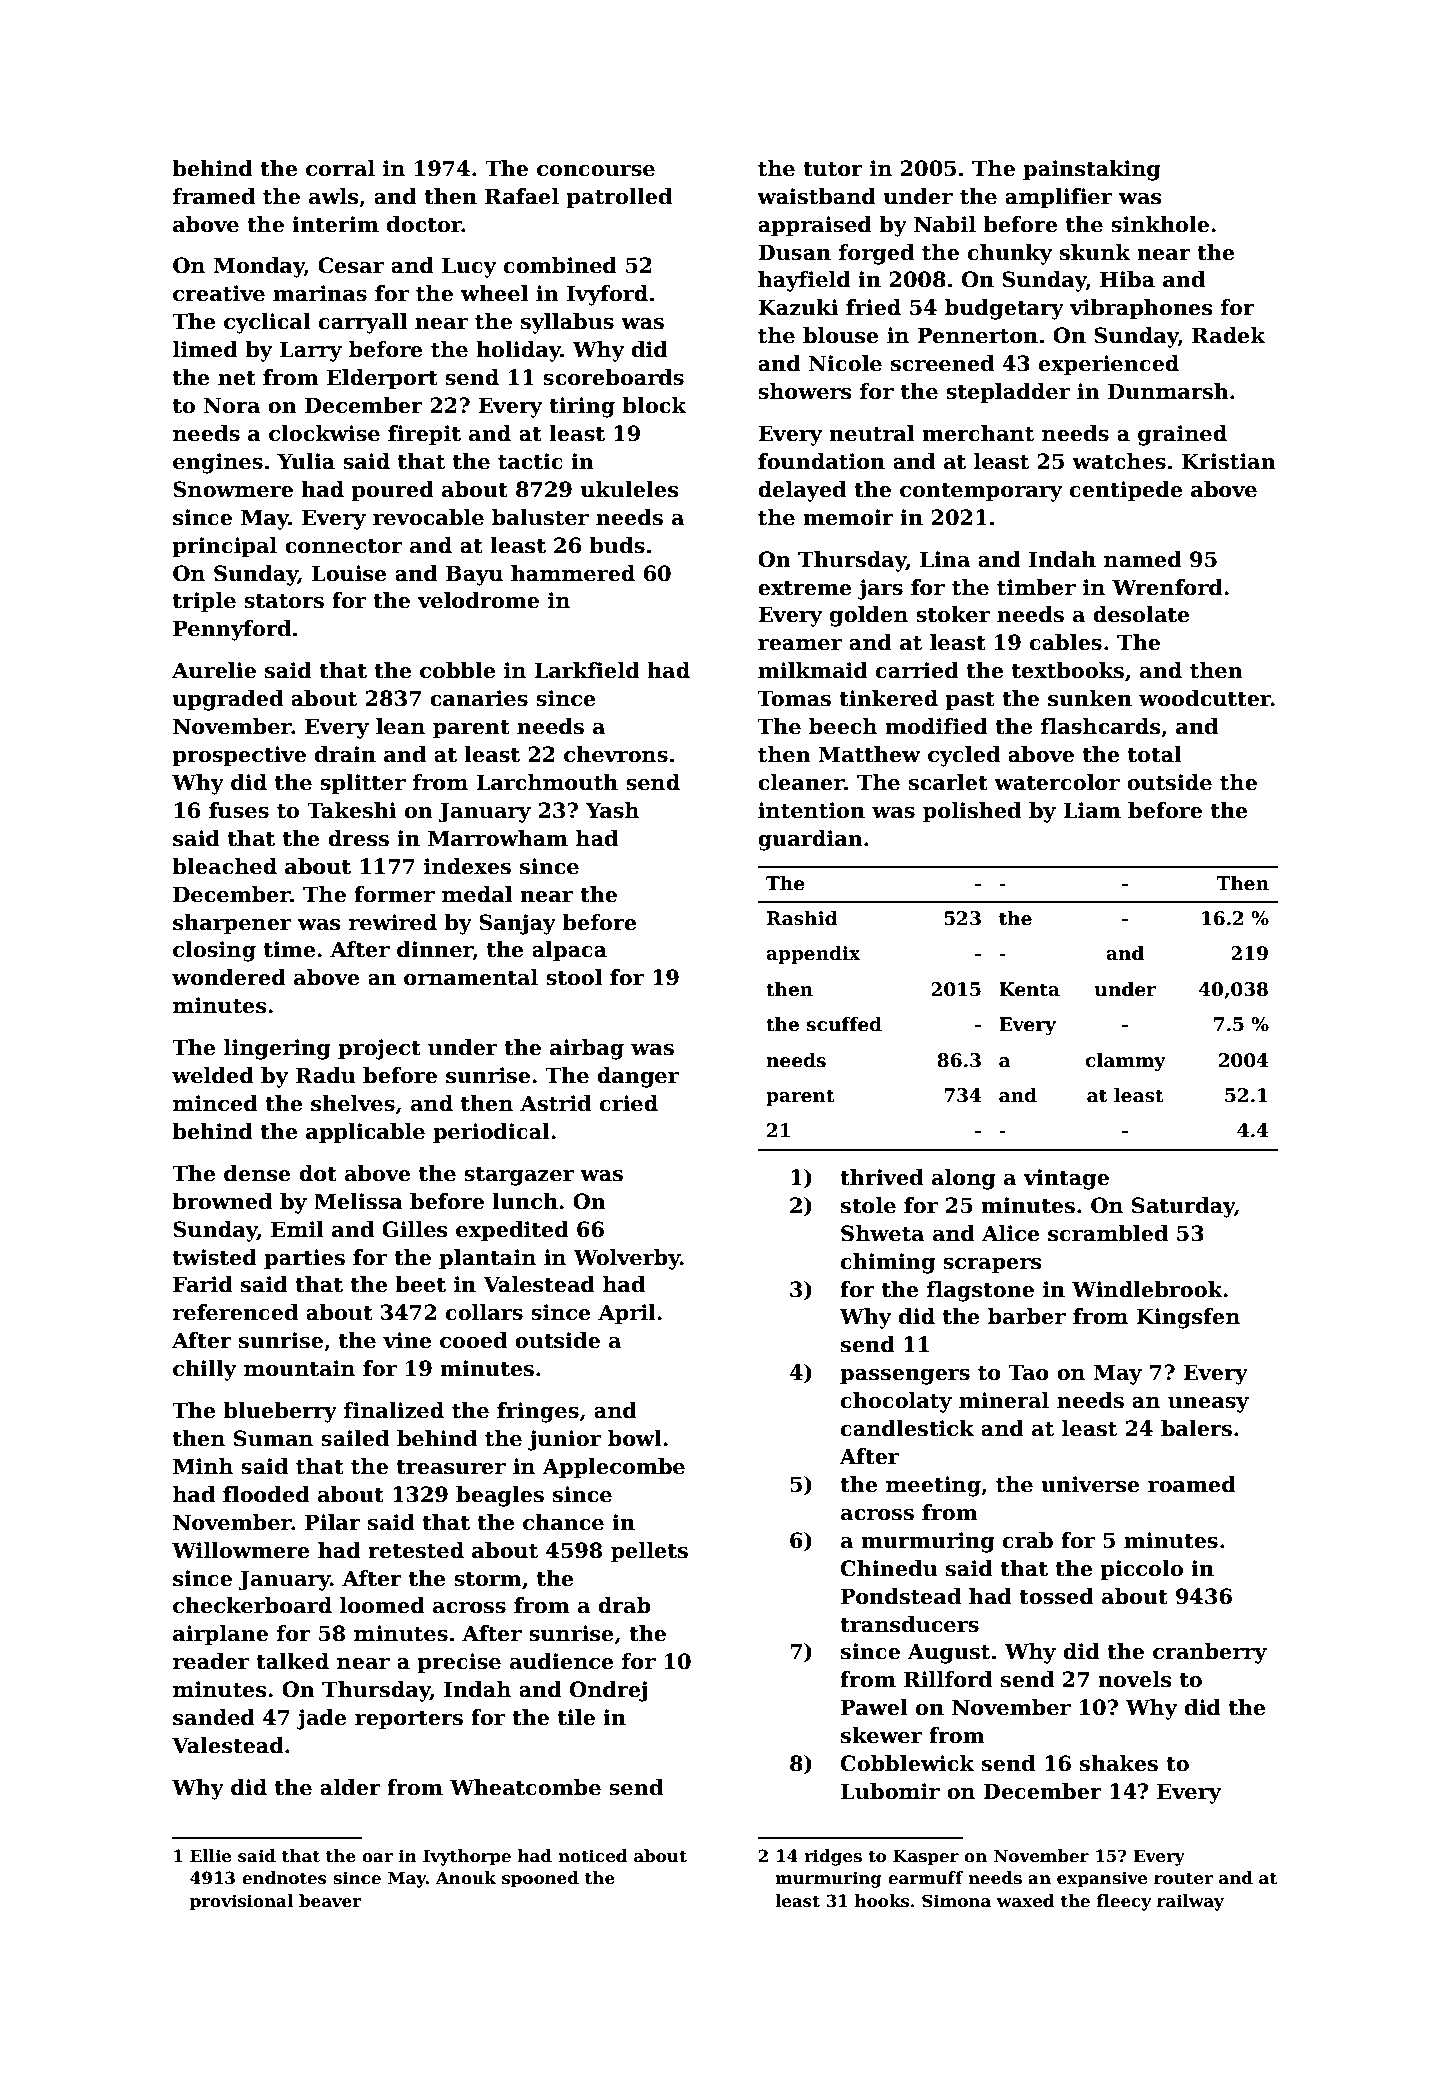 This image has height=2100, width=1450. I want to click on Bayu, so click(474, 575).
